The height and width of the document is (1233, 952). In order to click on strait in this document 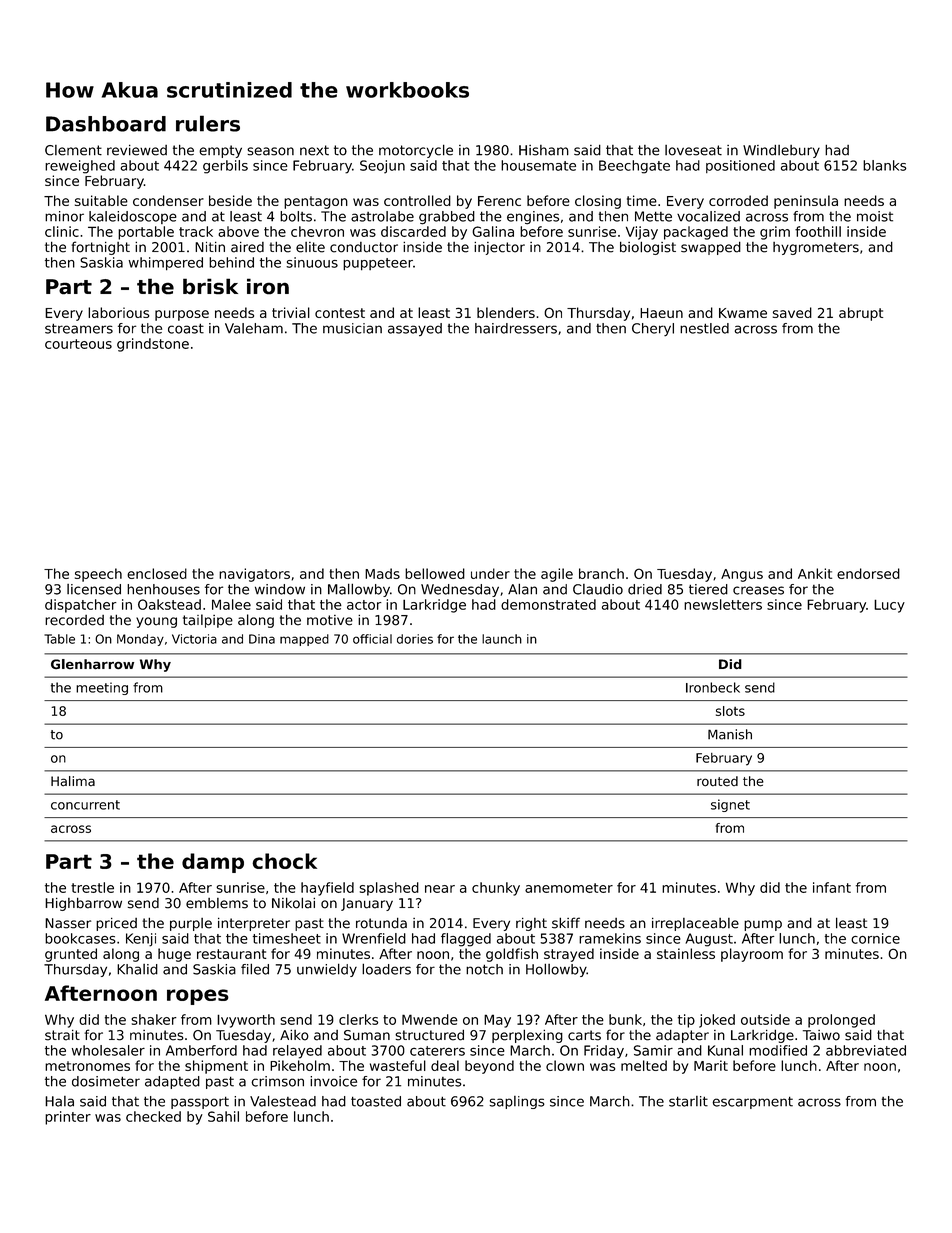, I will do `click(62, 1035)`.
